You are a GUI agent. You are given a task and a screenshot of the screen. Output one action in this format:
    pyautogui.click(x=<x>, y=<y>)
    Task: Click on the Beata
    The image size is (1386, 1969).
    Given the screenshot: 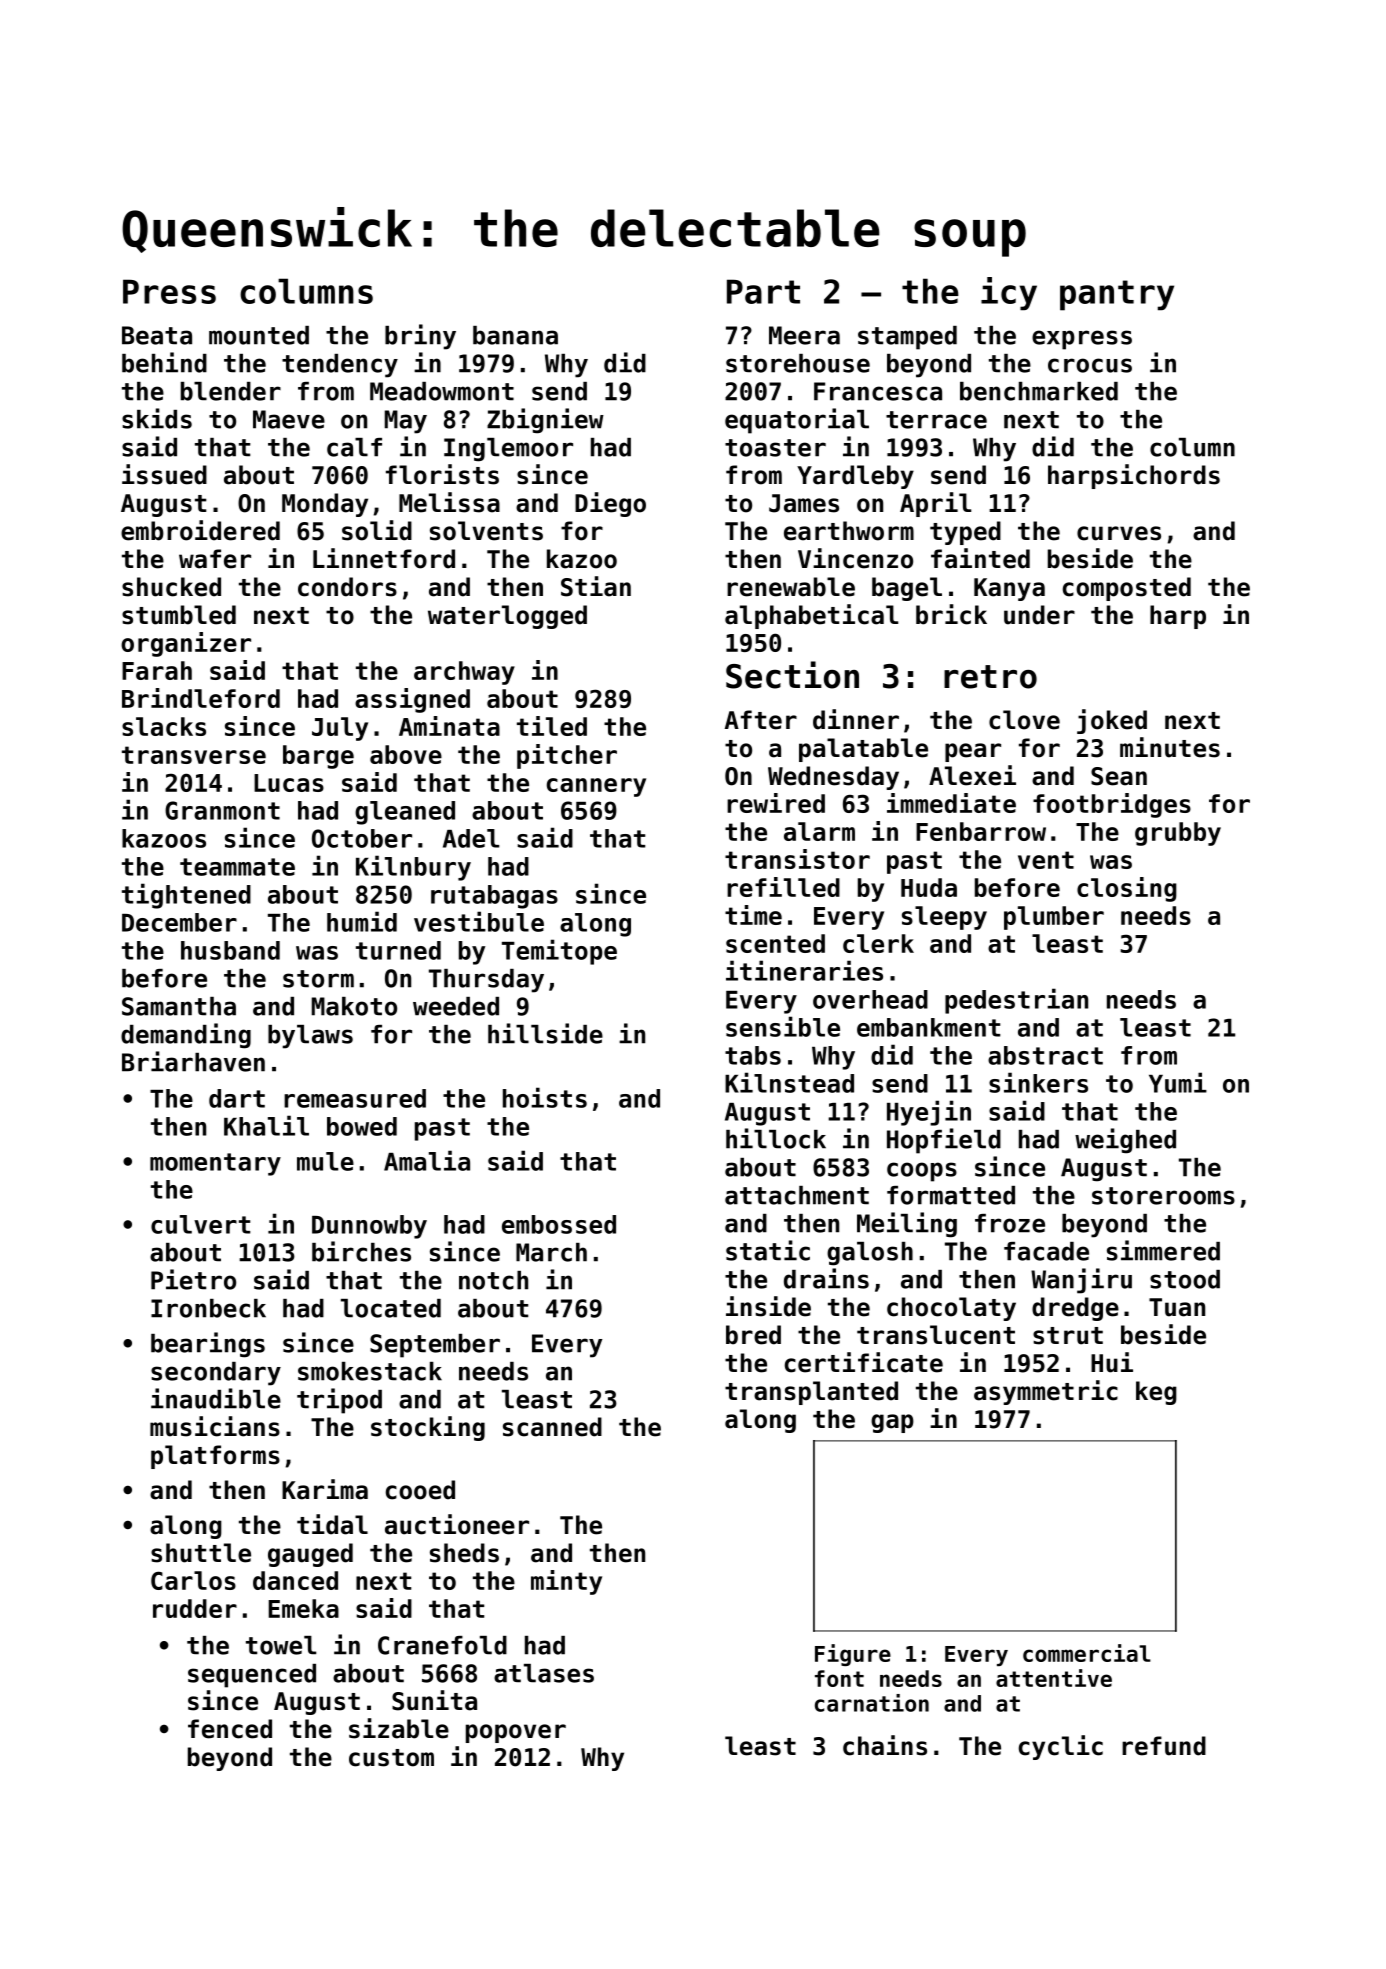 What is the action you would take?
    pyautogui.click(x=157, y=335)
